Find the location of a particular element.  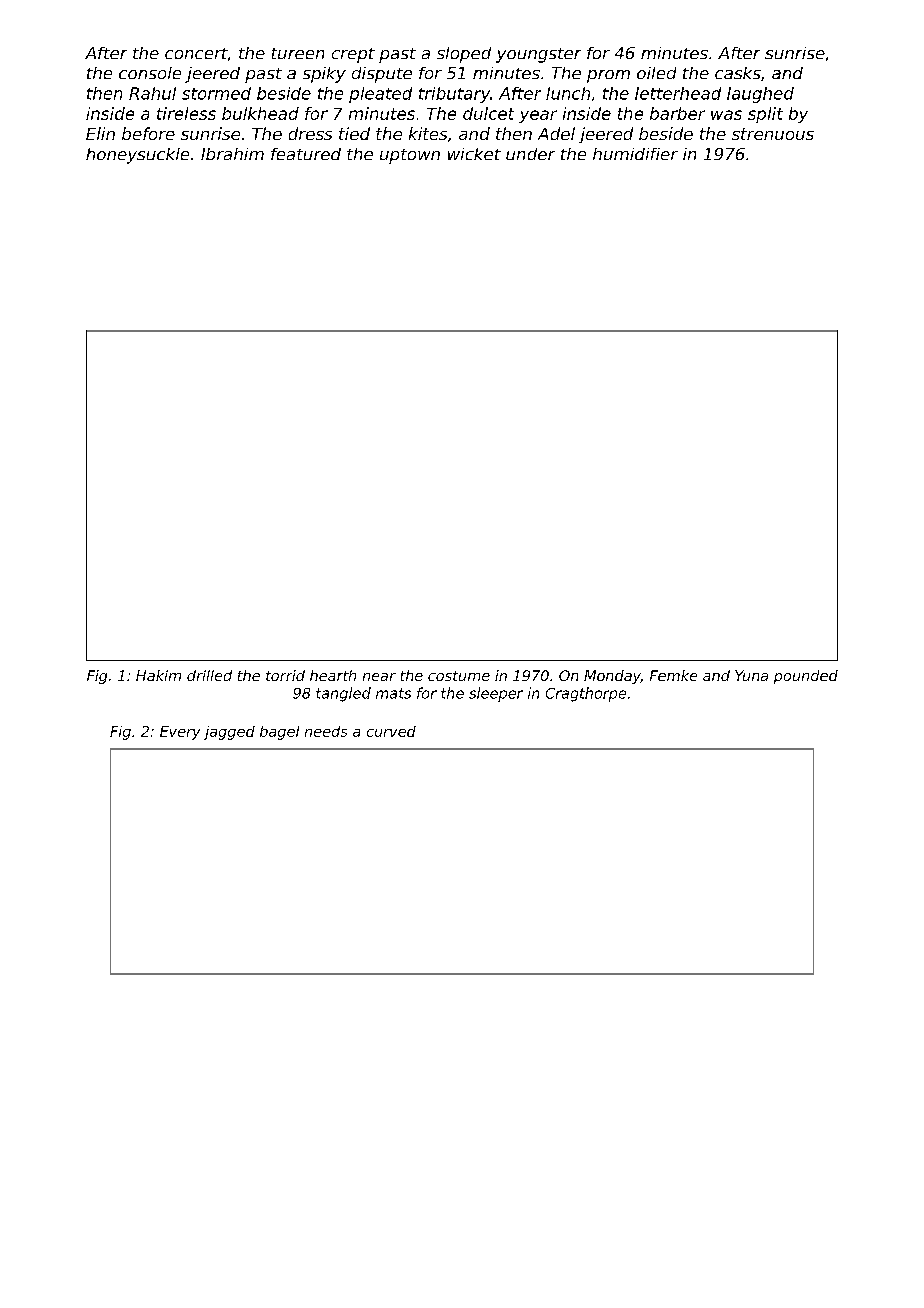

wicket is located at coordinates (474, 154).
